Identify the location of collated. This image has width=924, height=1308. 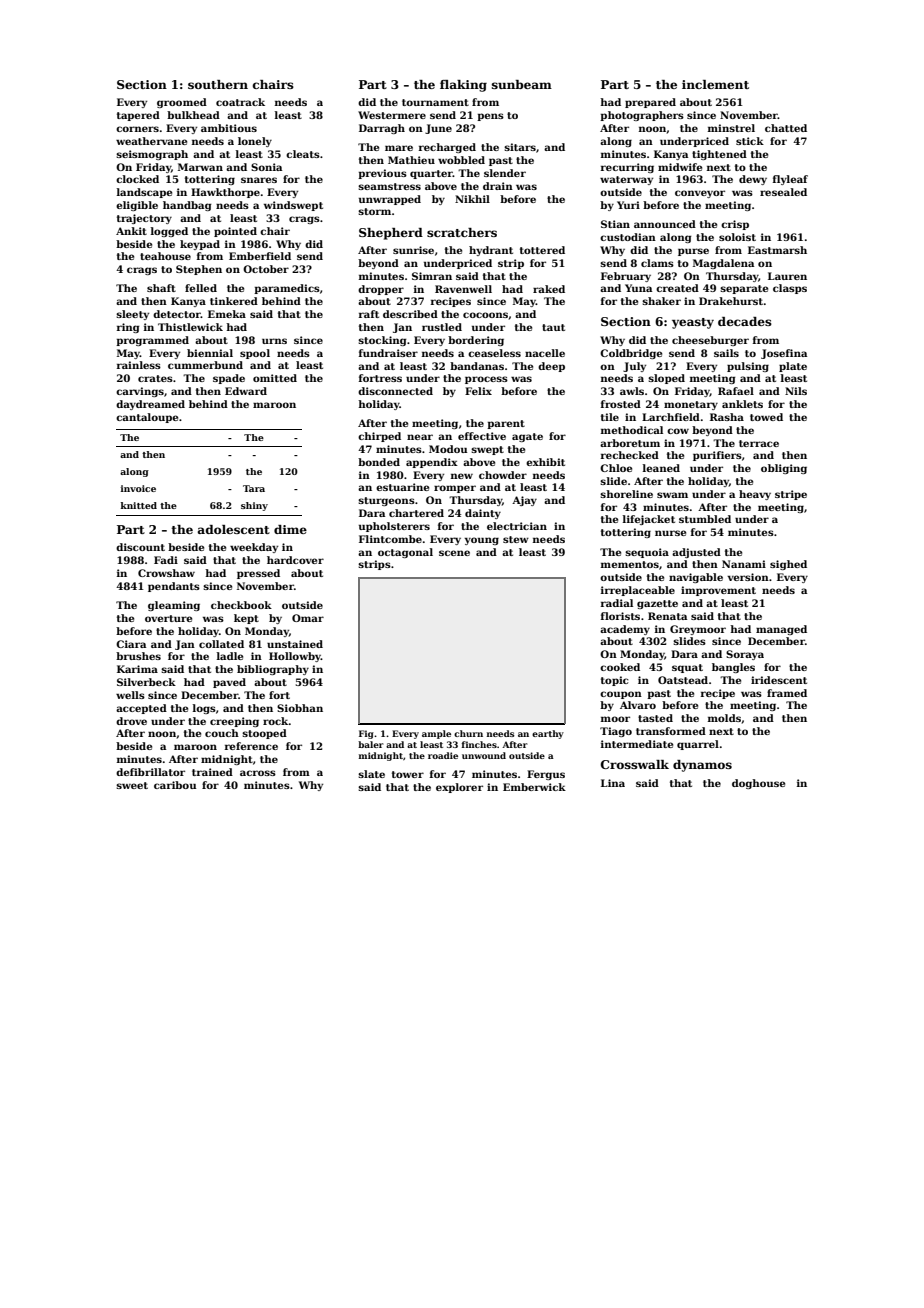
(221, 644).
